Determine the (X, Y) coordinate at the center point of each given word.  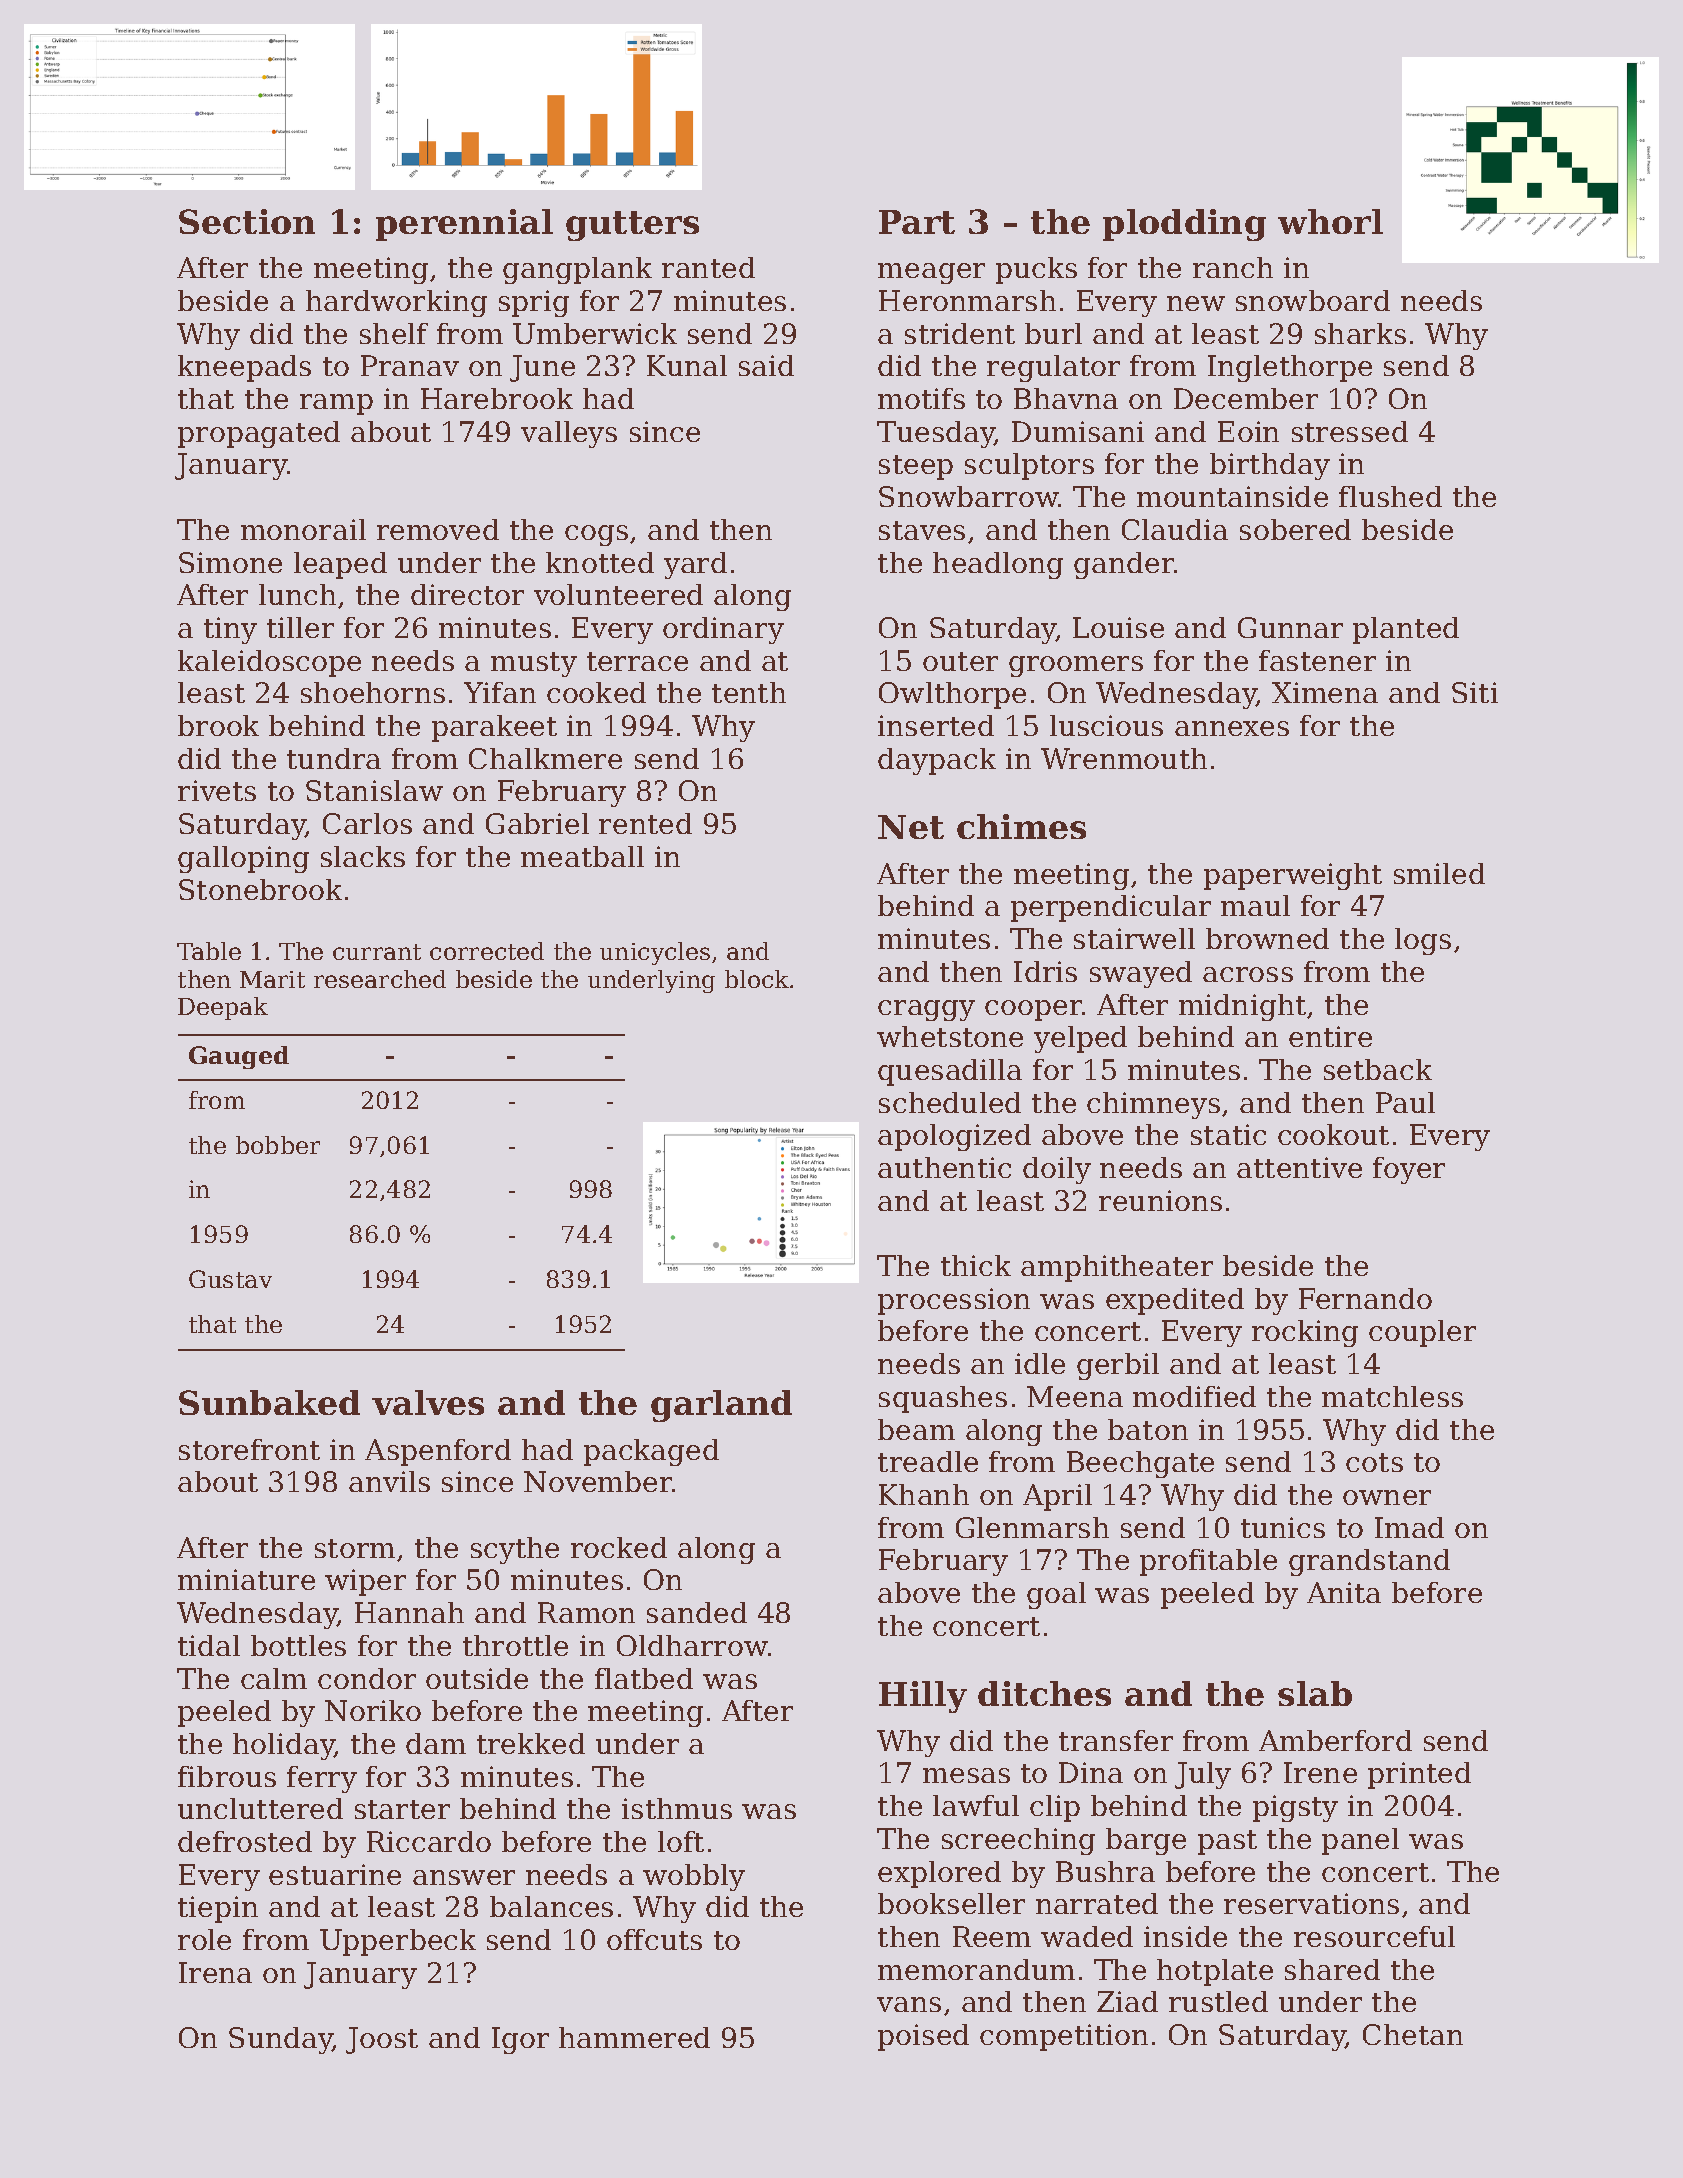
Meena (1075, 1396)
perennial (464, 225)
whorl (1330, 221)
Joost (382, 2040)
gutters (632, 226)
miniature (246, 1579)
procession (954, 1301)
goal (1056, 1595)
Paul (1405, 1102)
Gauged (239, 1057)
